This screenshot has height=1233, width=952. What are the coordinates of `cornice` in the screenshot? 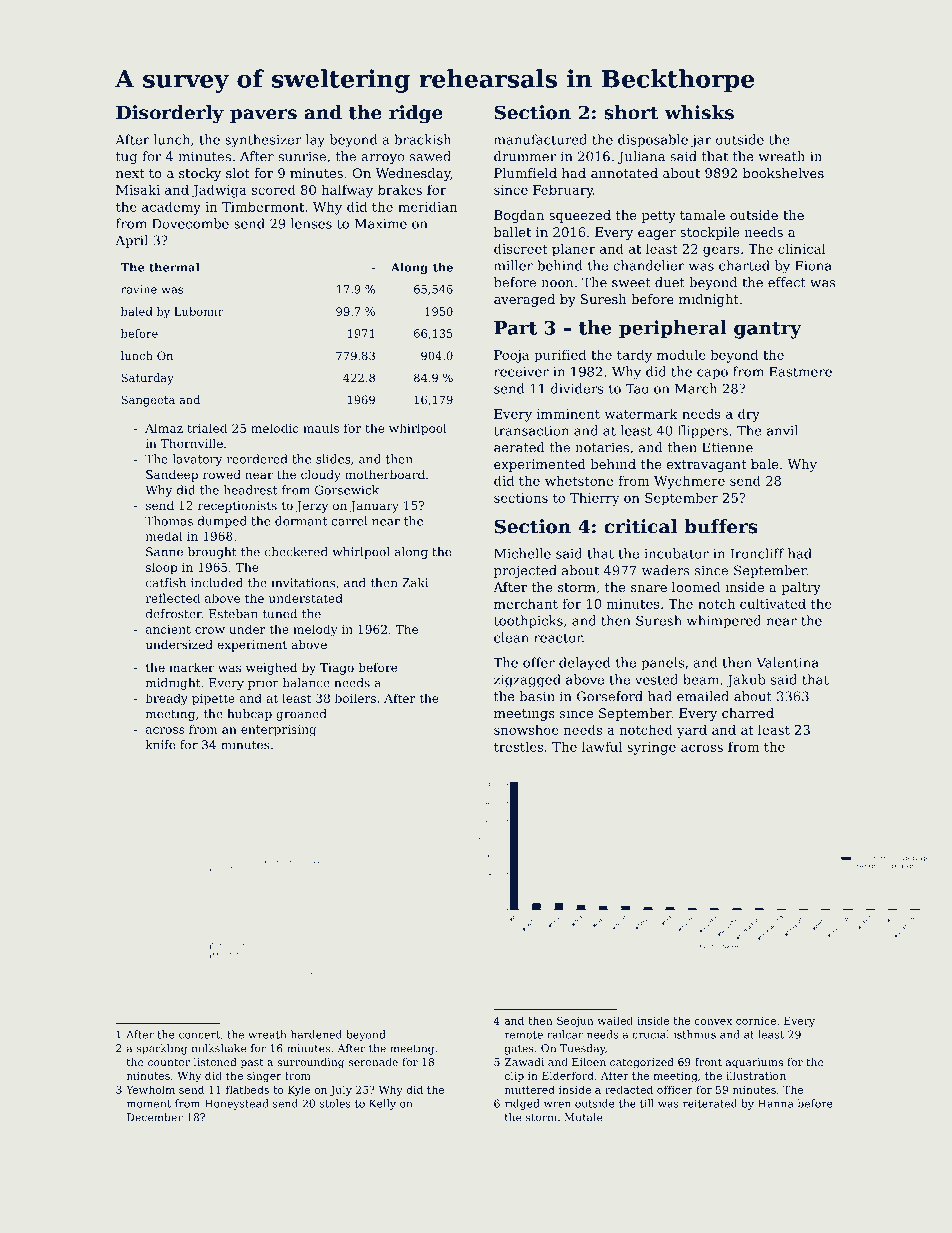 It's located at (756, 1021).
